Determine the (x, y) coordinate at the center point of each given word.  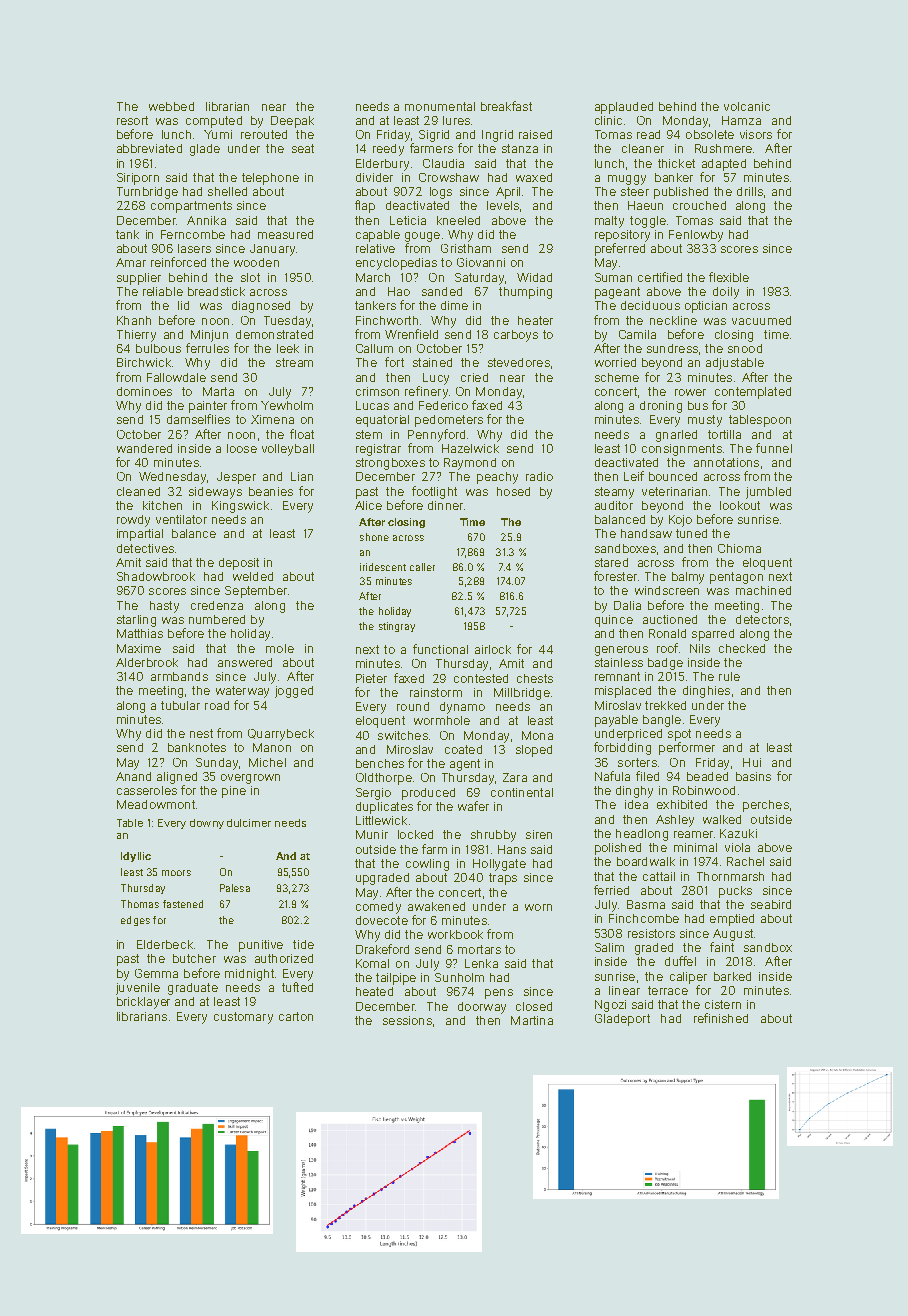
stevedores (519, 362)
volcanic (747, 106)
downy (207, 824)
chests (535, 678)
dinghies (706, 692)
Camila (637, 334)
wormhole (442, 720)
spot (679, 735)
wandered (144, 448)
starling (136, 621)
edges (135, 921)
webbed (171, 106)
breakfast (506, 106)
